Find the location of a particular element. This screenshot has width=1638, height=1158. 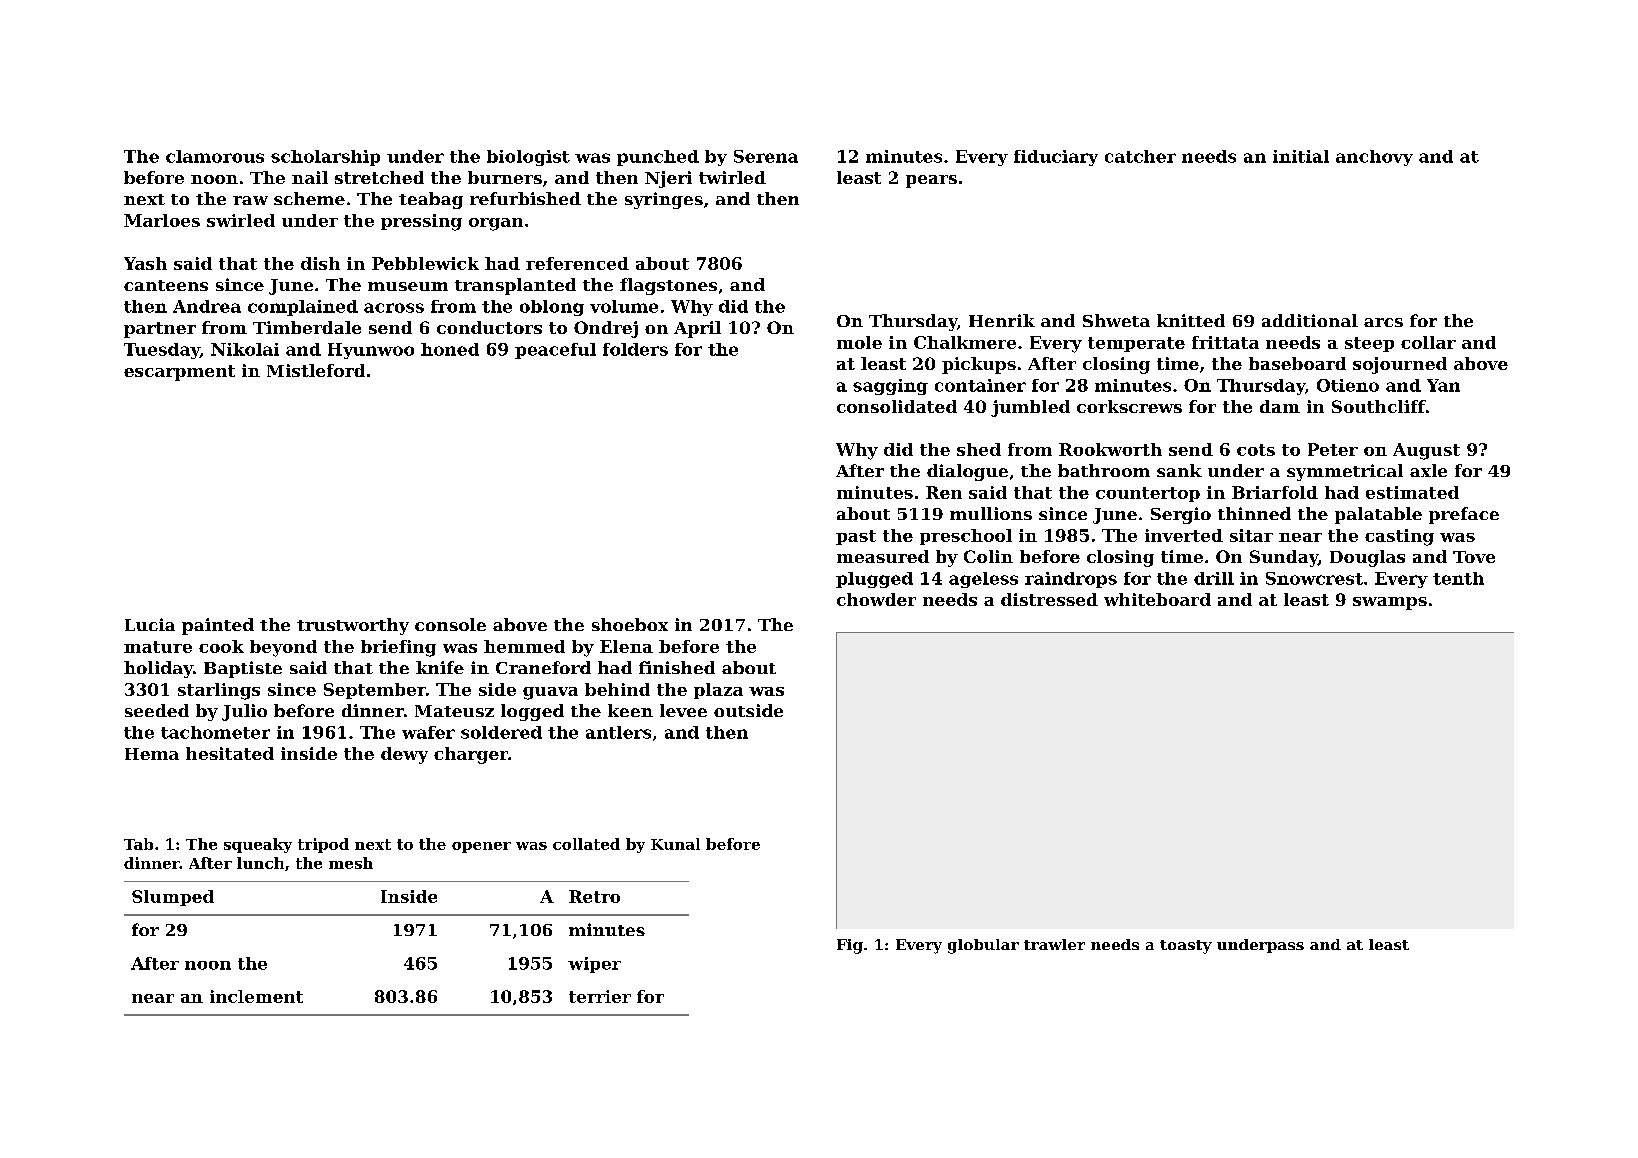

anchovy is located at coordinates (1374, 158).
